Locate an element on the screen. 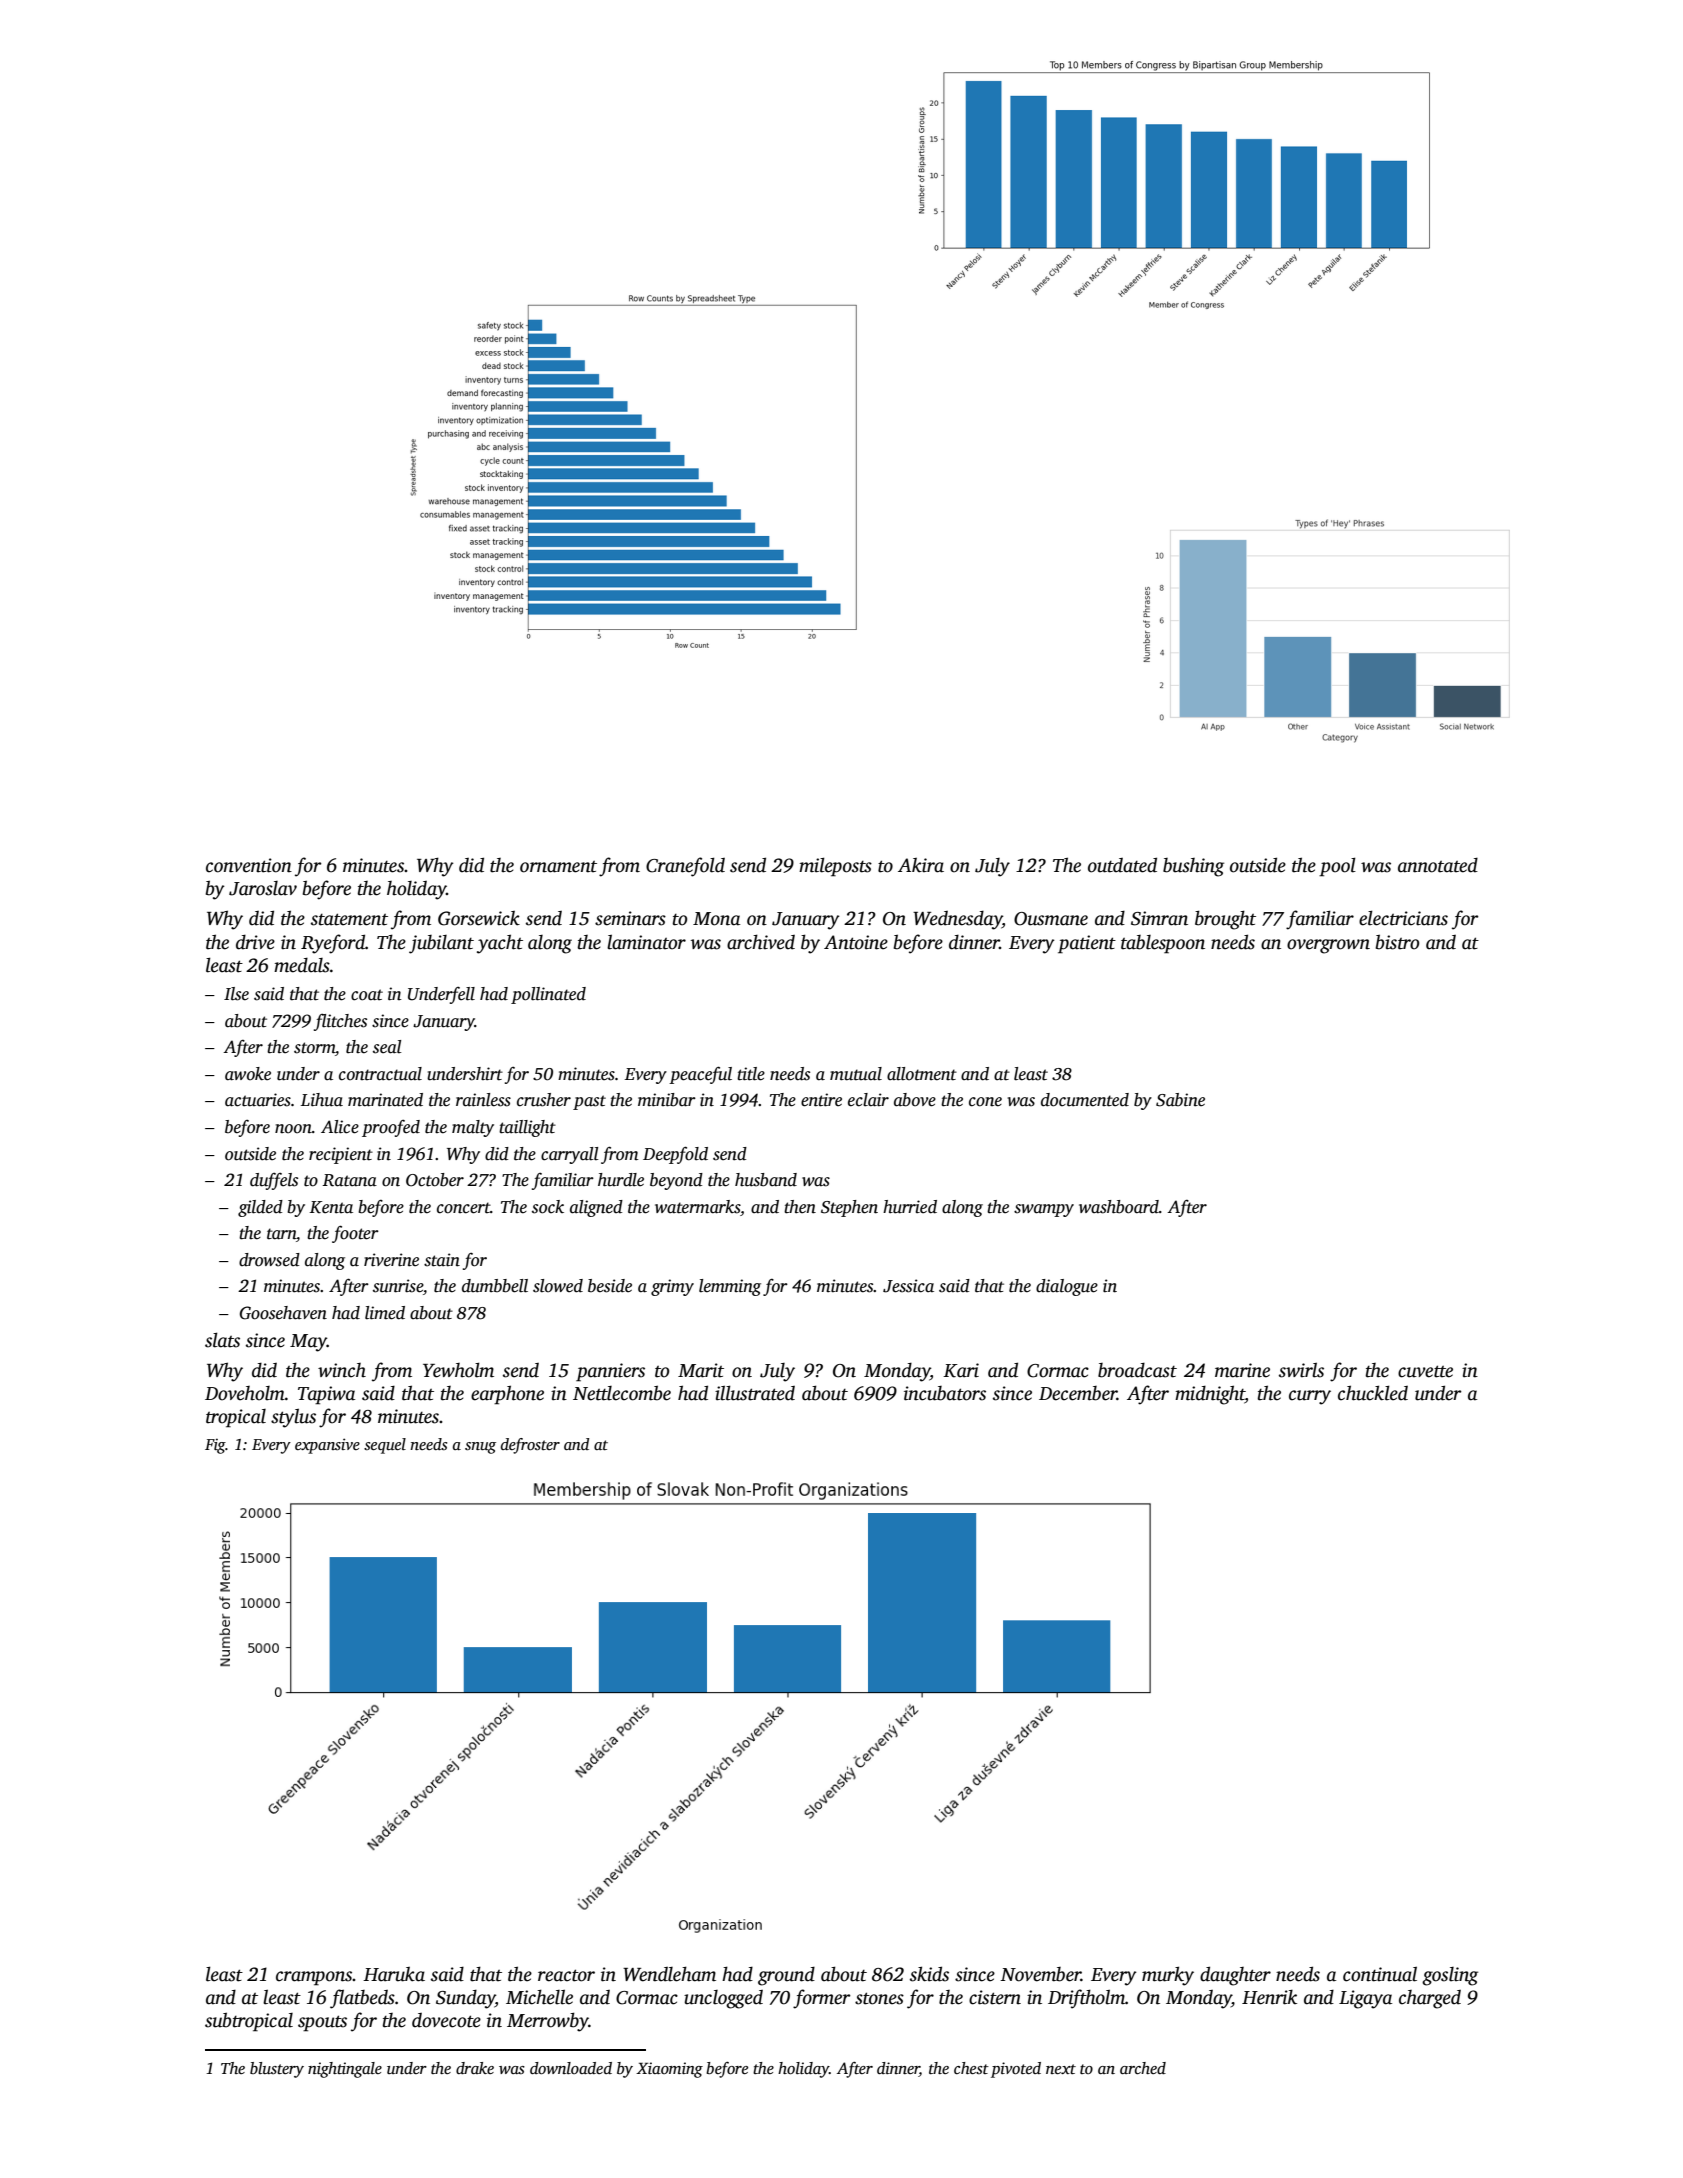 Image resolution: width=1683 pixels, height=2178 pixels. swampy is located at coordinates (1044, 1210).
